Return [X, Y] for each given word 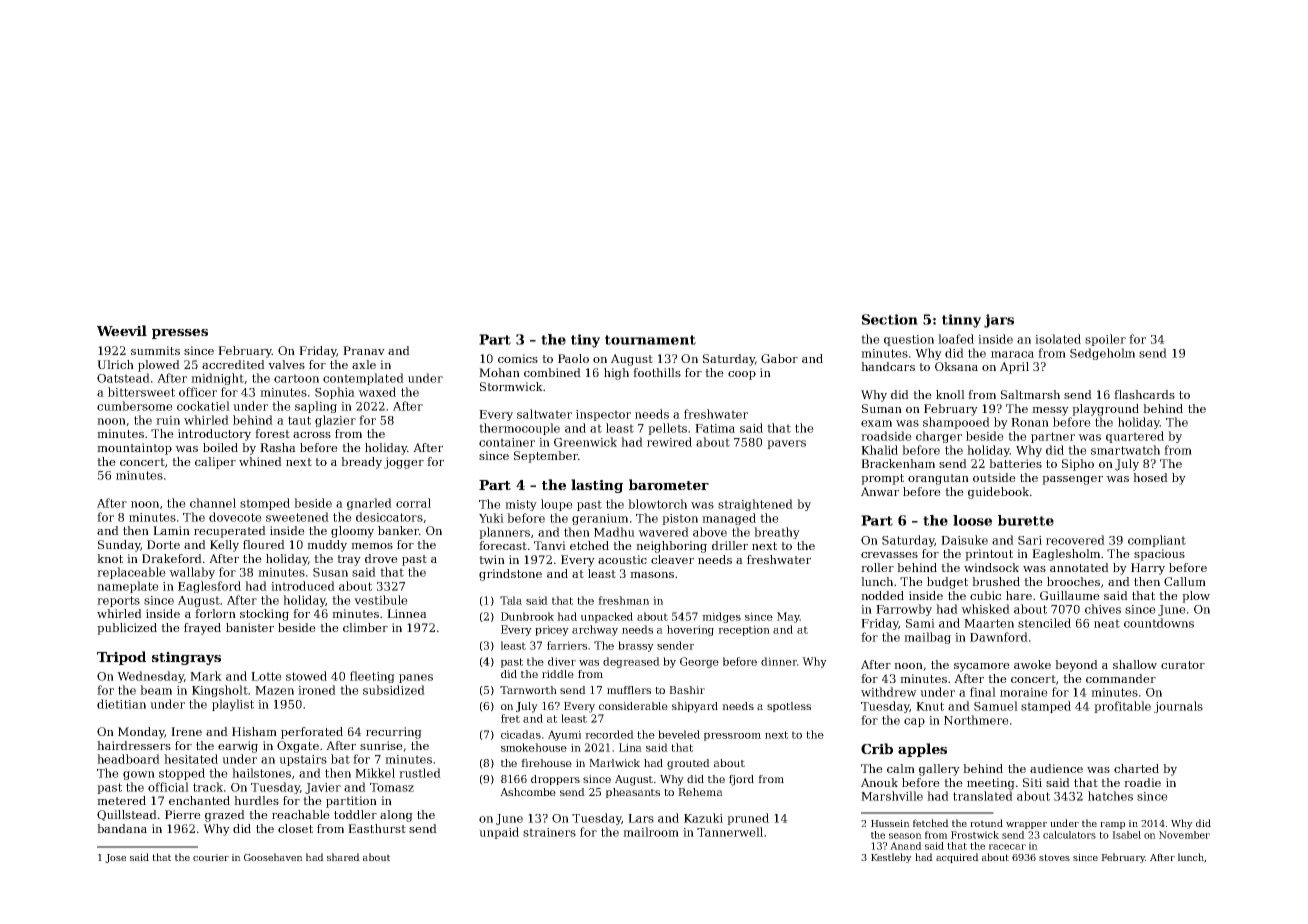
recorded [609, 734]
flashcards [1144, 394]
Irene [186, 731]
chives [1103, 609]
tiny [585, 341]
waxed [377, 392]
